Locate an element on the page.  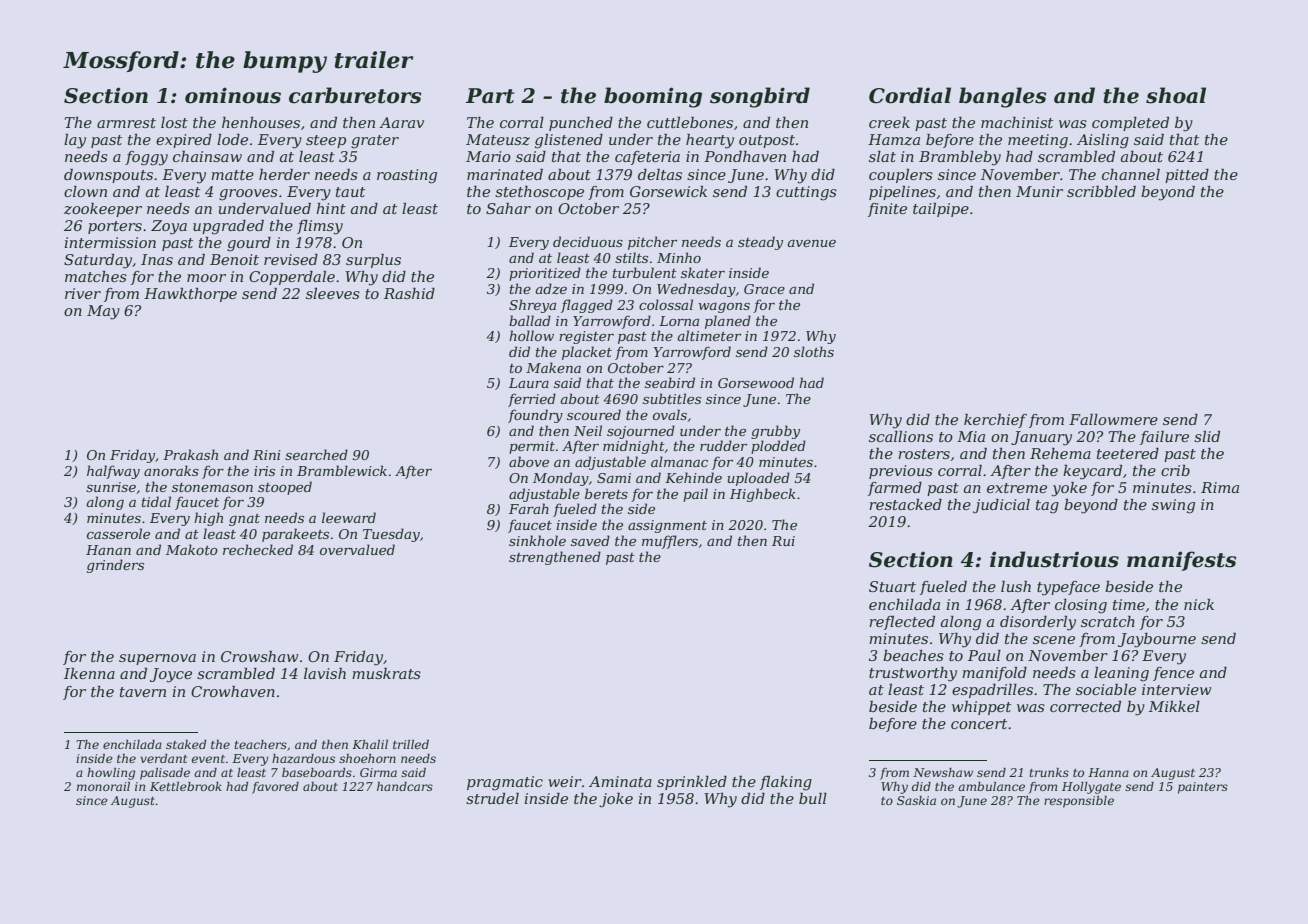
Part is located at coordinates (490, 96).
